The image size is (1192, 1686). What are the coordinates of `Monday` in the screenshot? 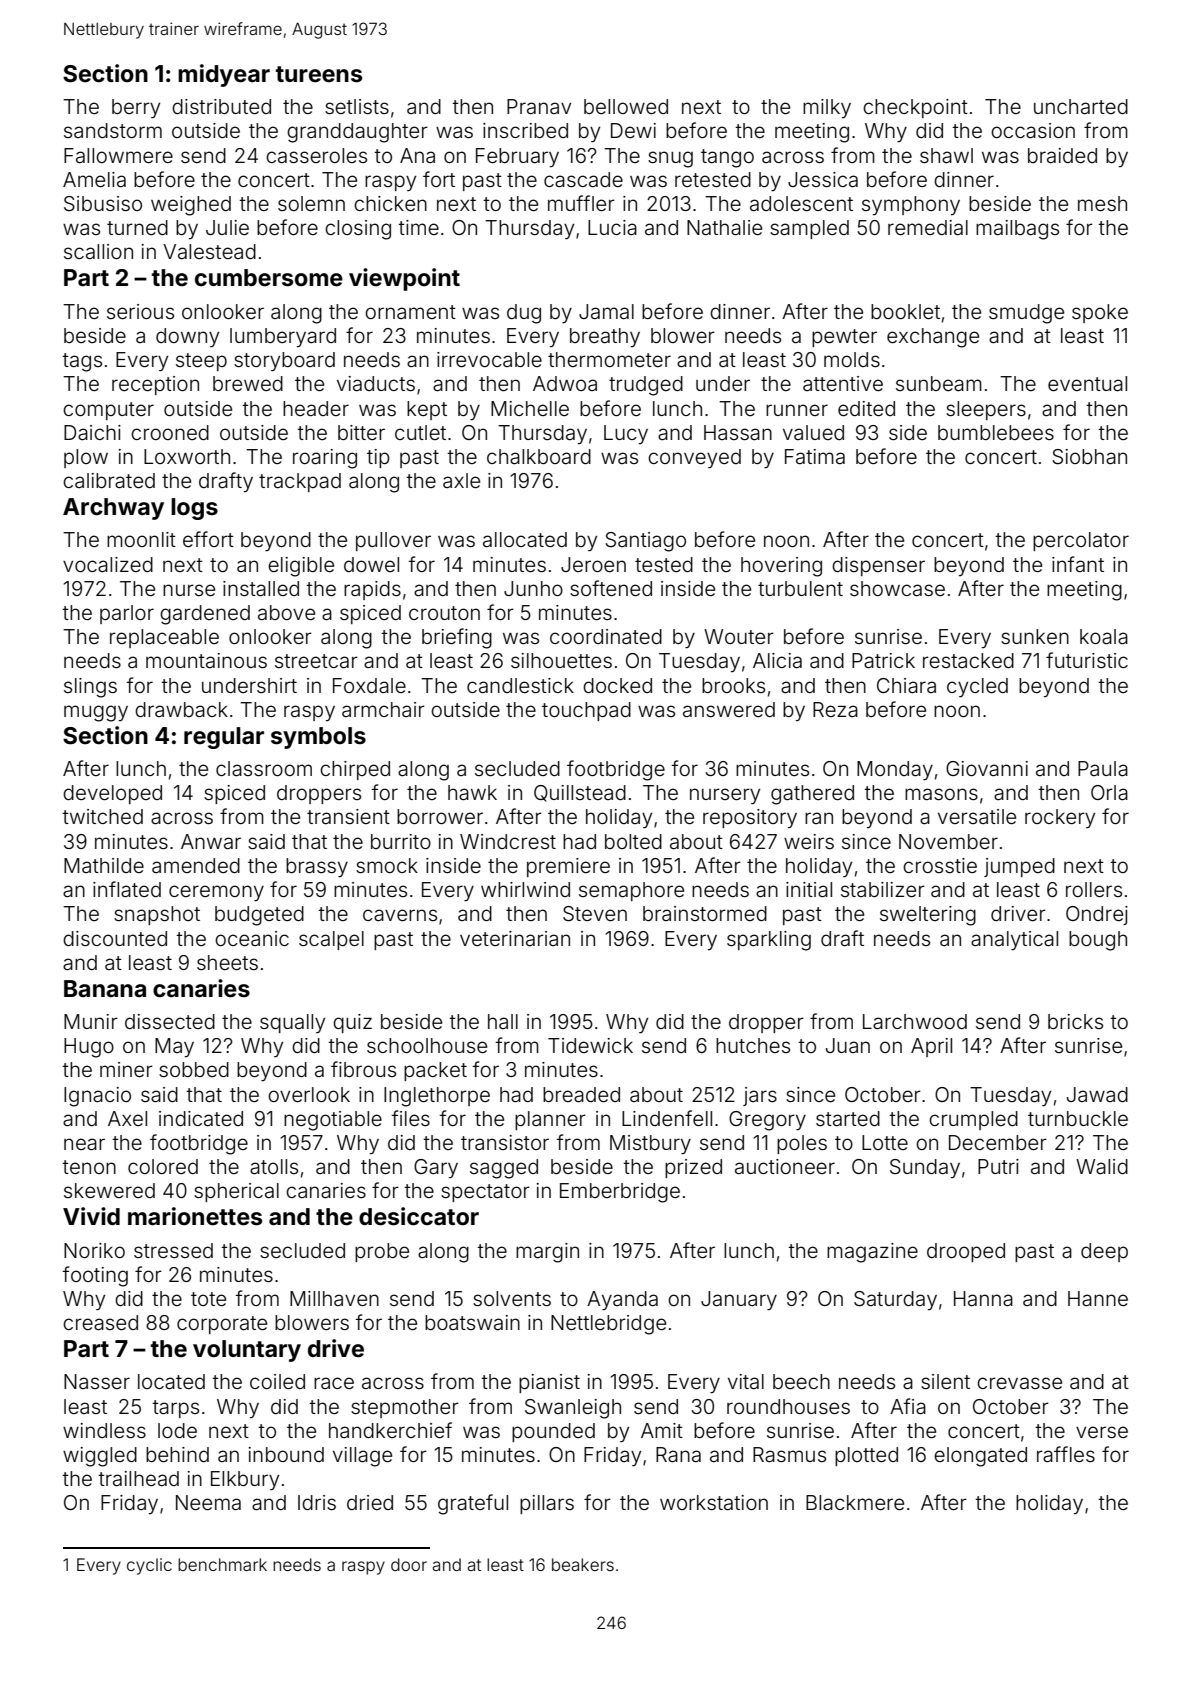 It's located at (895, 771).
